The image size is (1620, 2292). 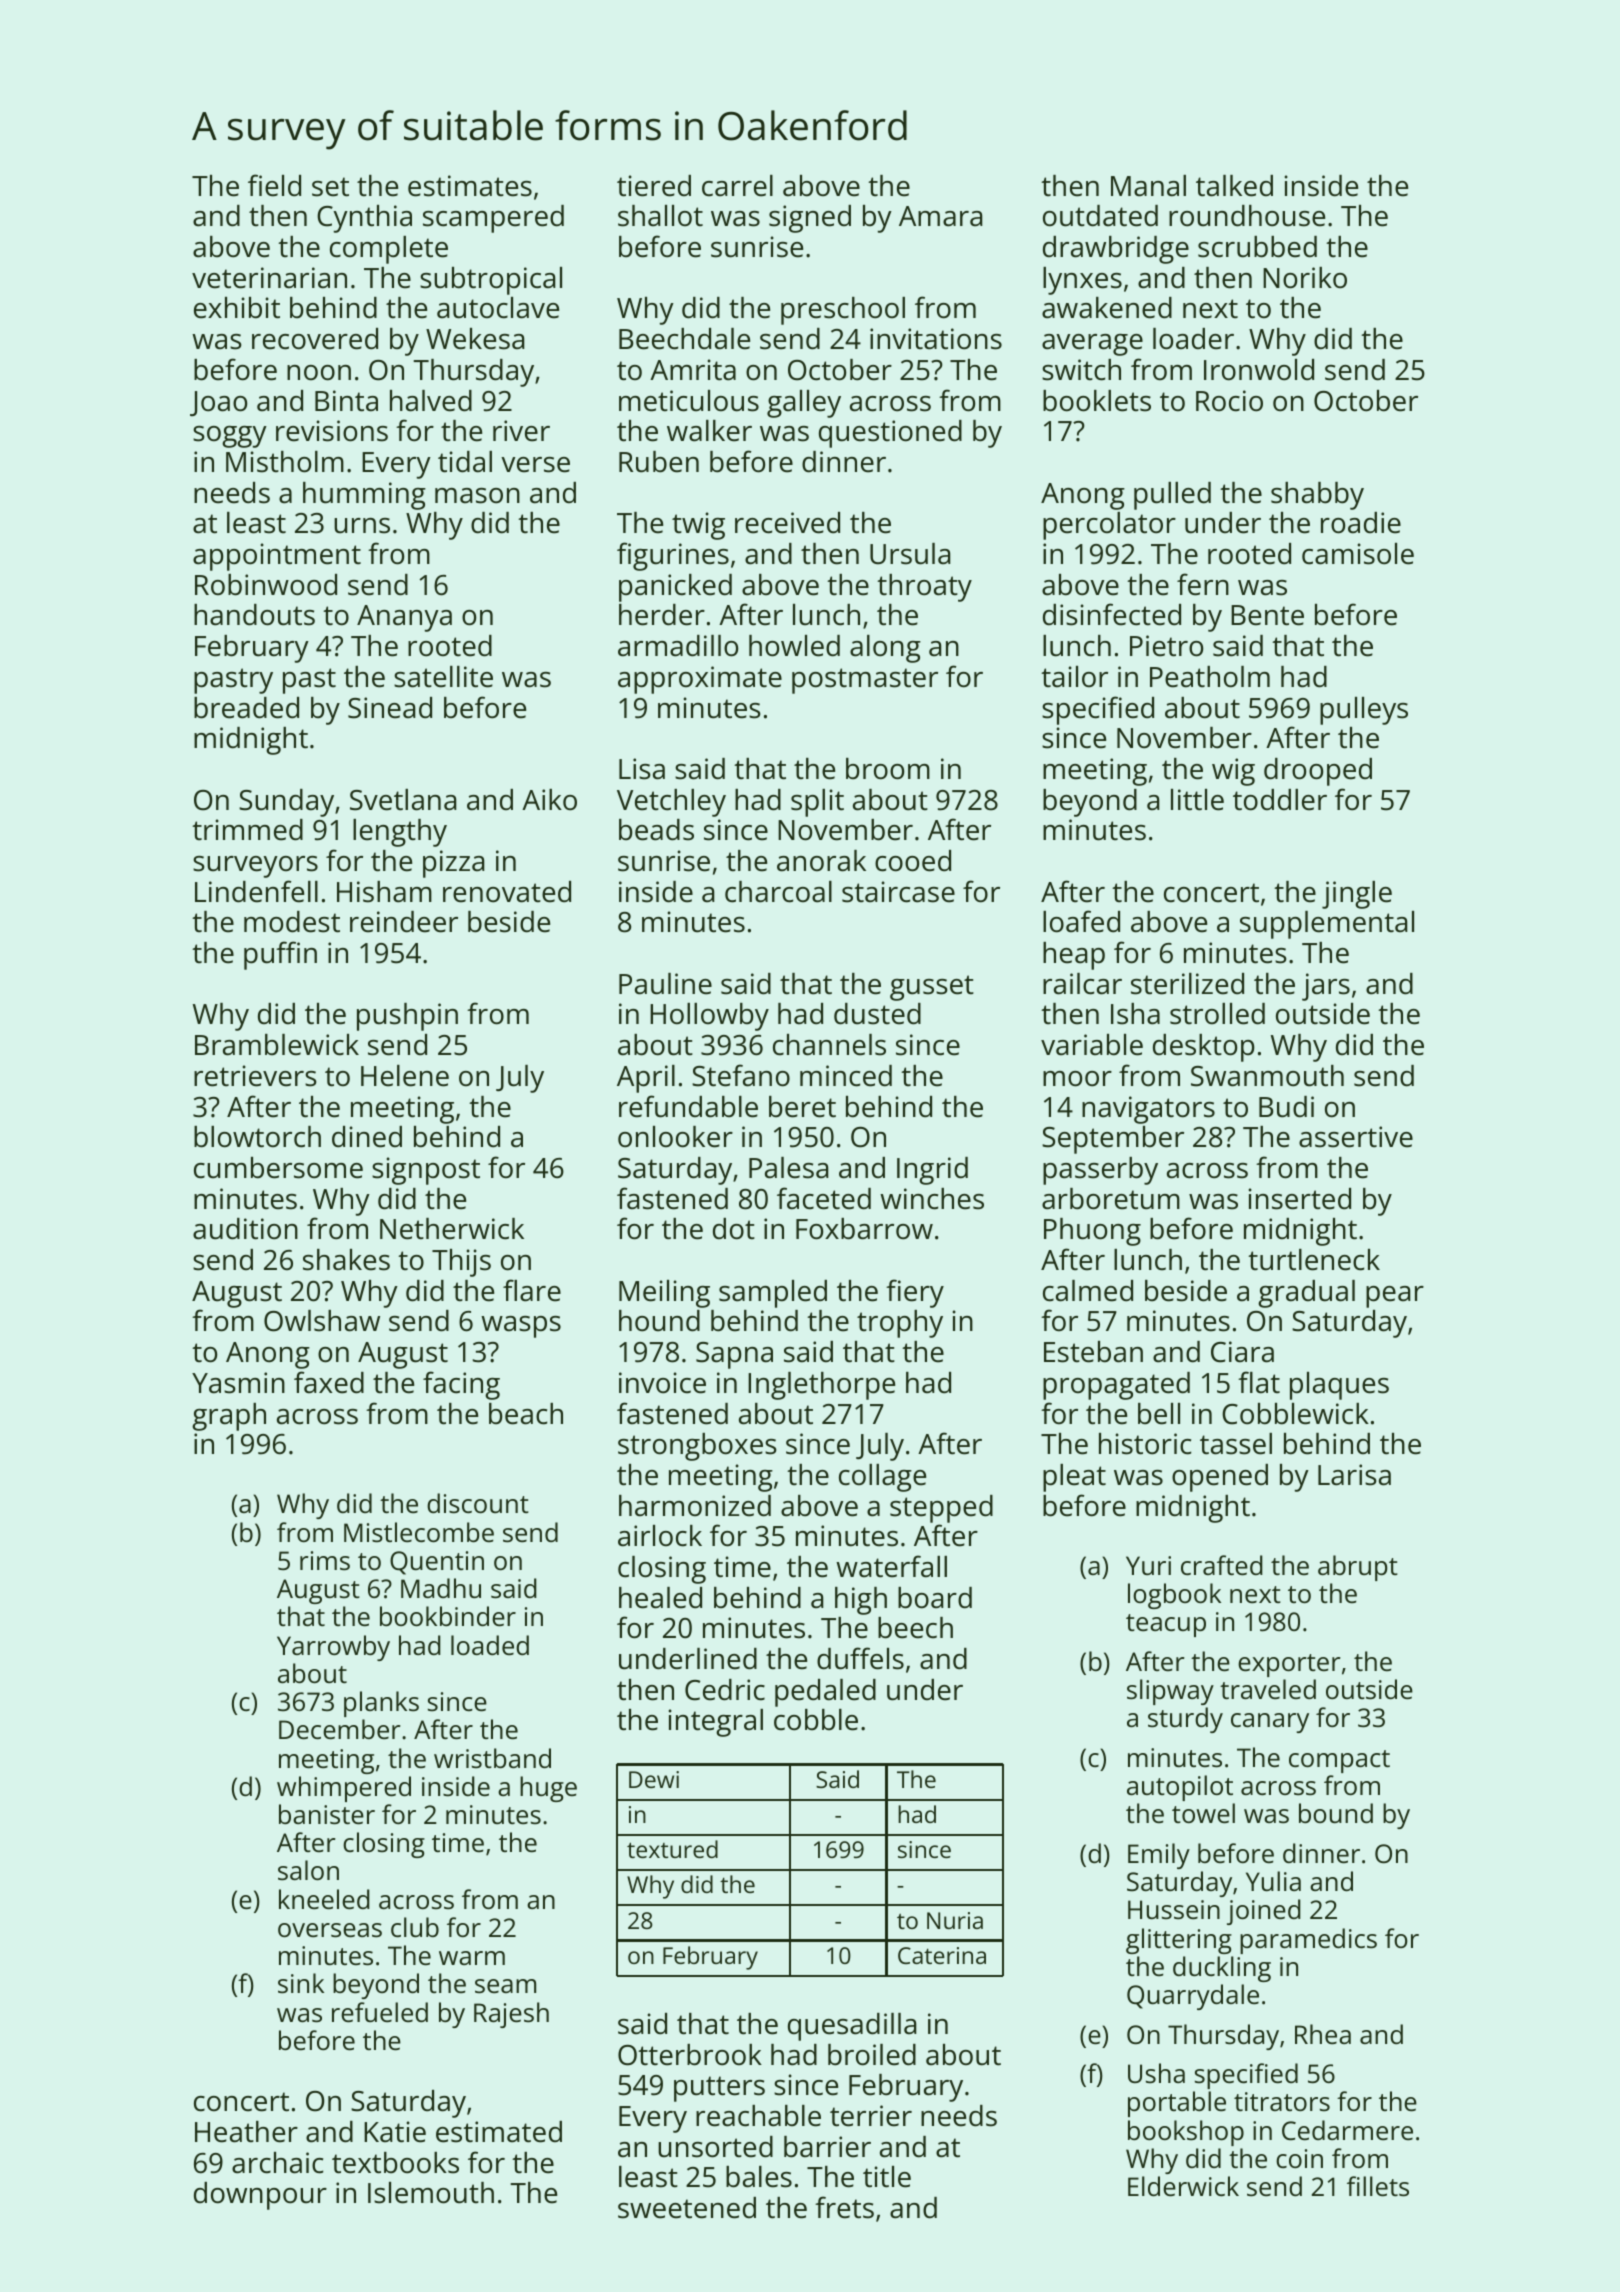 What do you see at coordinates (852, 2027) in the document?
I see `quesadilla` at bounding box center [852, 2027].
